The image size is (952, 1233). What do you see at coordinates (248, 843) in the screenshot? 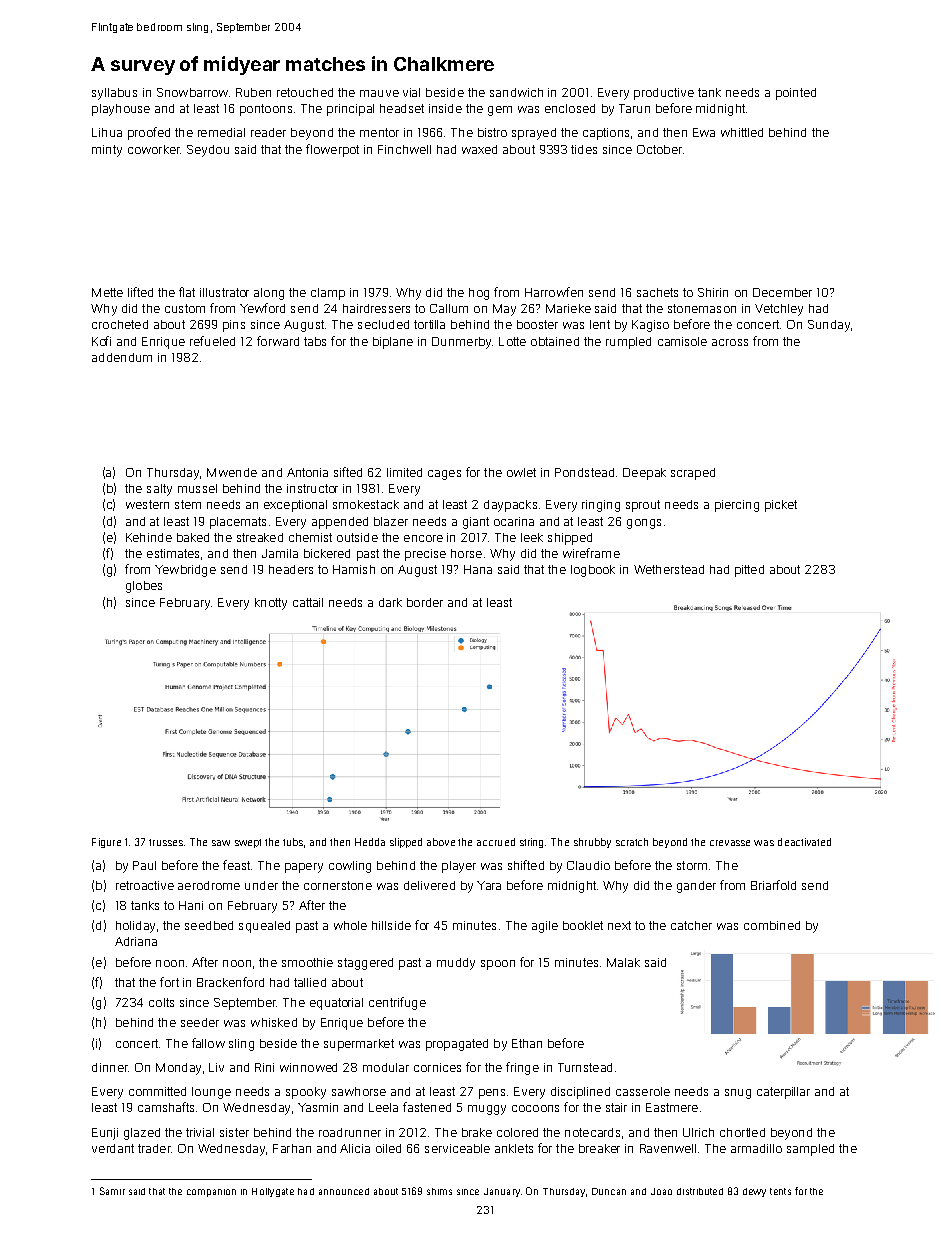
I see `swept` at bounding box center [248, 843].
